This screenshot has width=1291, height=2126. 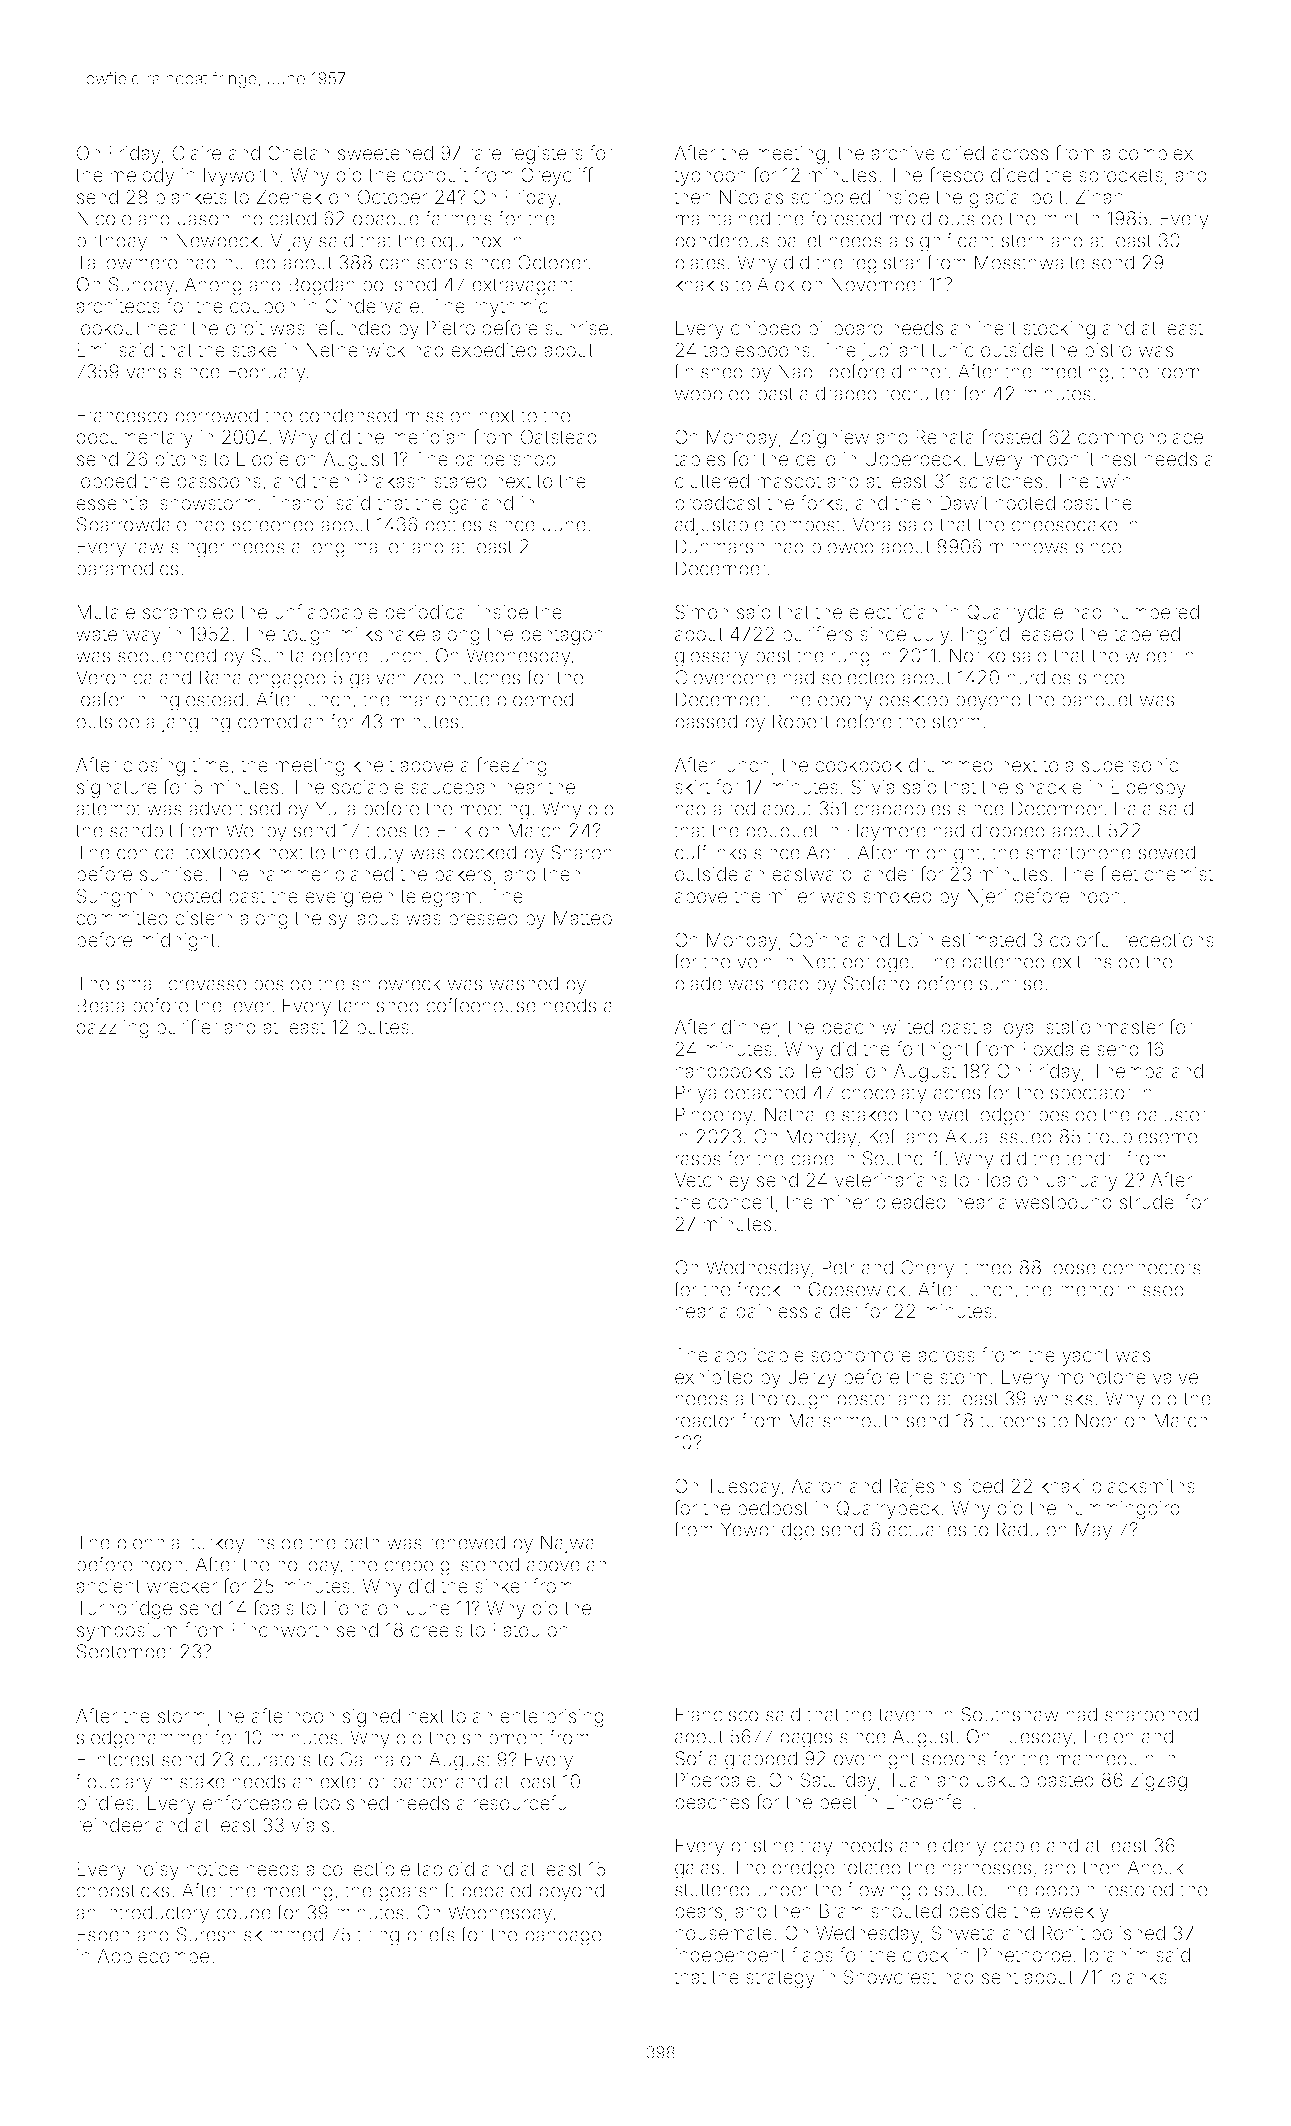 I want to click on registers, so click(x=546, y=155).
